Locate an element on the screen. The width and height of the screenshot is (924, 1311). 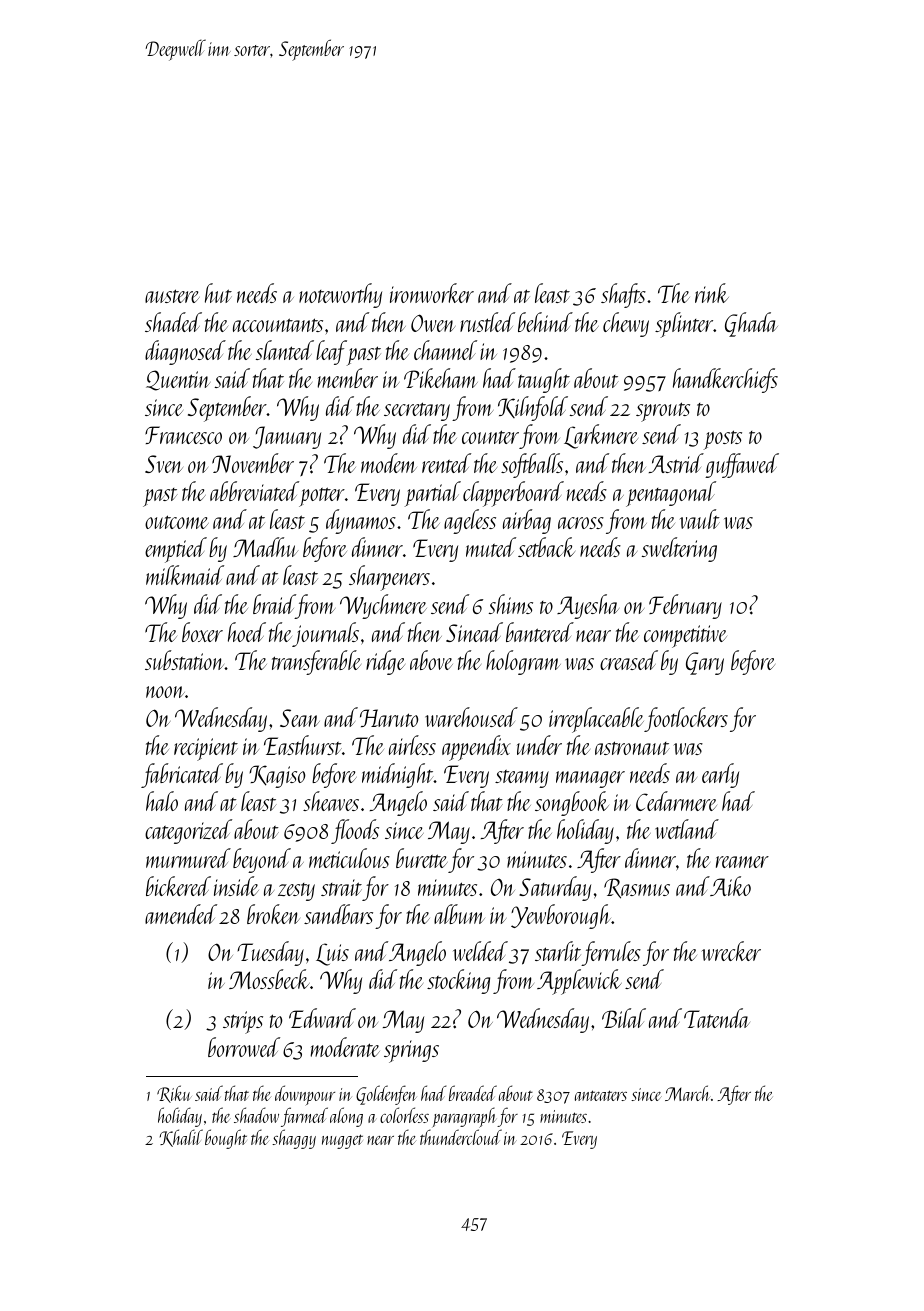
milkmaid is located at coordinates (185, 575).
